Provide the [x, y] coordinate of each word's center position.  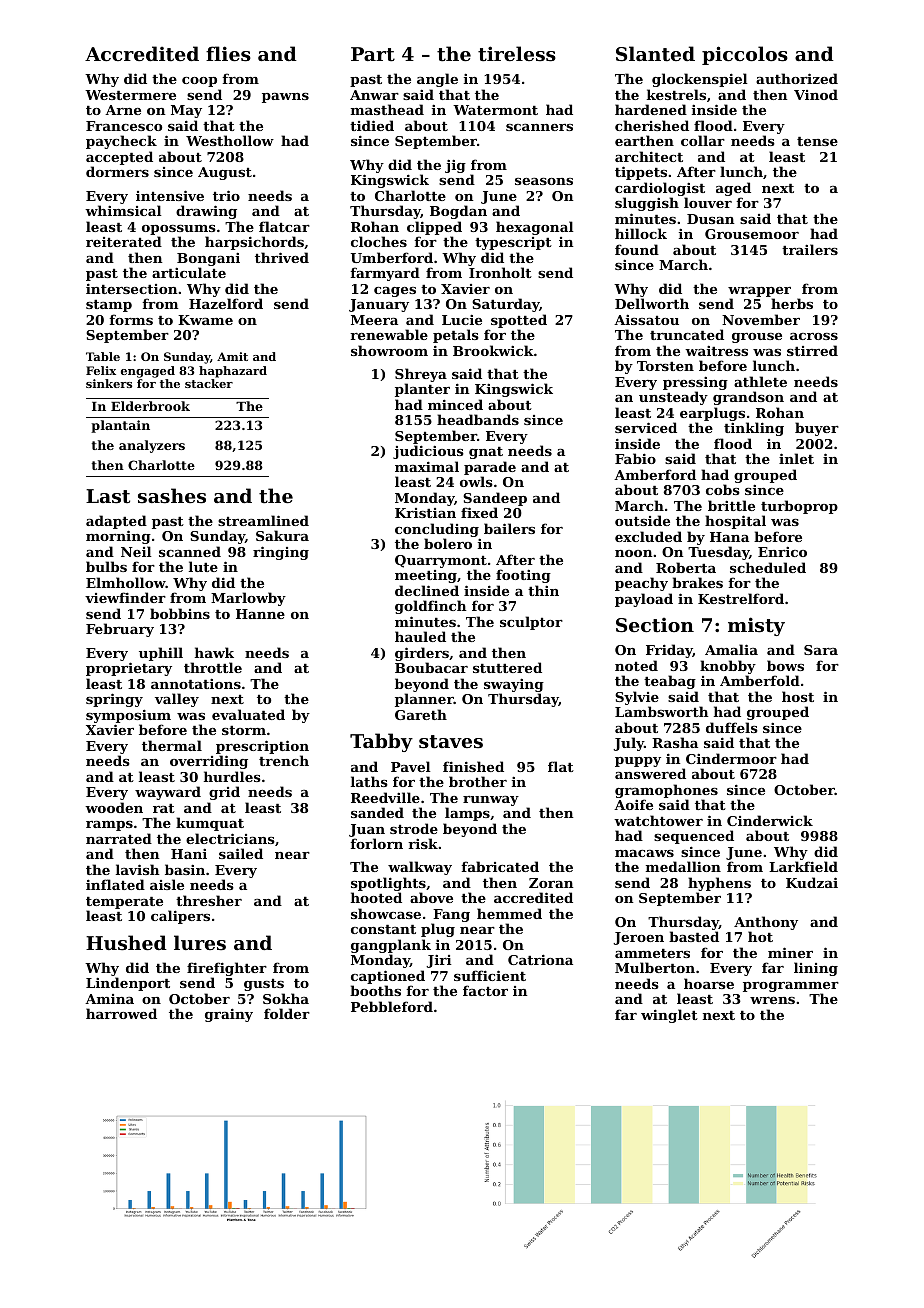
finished [473, 766]
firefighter [227, 969]
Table [103, 356]
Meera [374, 320]
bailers [509, 528]
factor [485, 990]
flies [228, 54]
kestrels [676, 94]
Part [373, 54]
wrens [772, 1000]
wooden [114, 807]
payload [644, 600]
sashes [172, 496]
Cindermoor [731, 758]
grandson [748, 398]
